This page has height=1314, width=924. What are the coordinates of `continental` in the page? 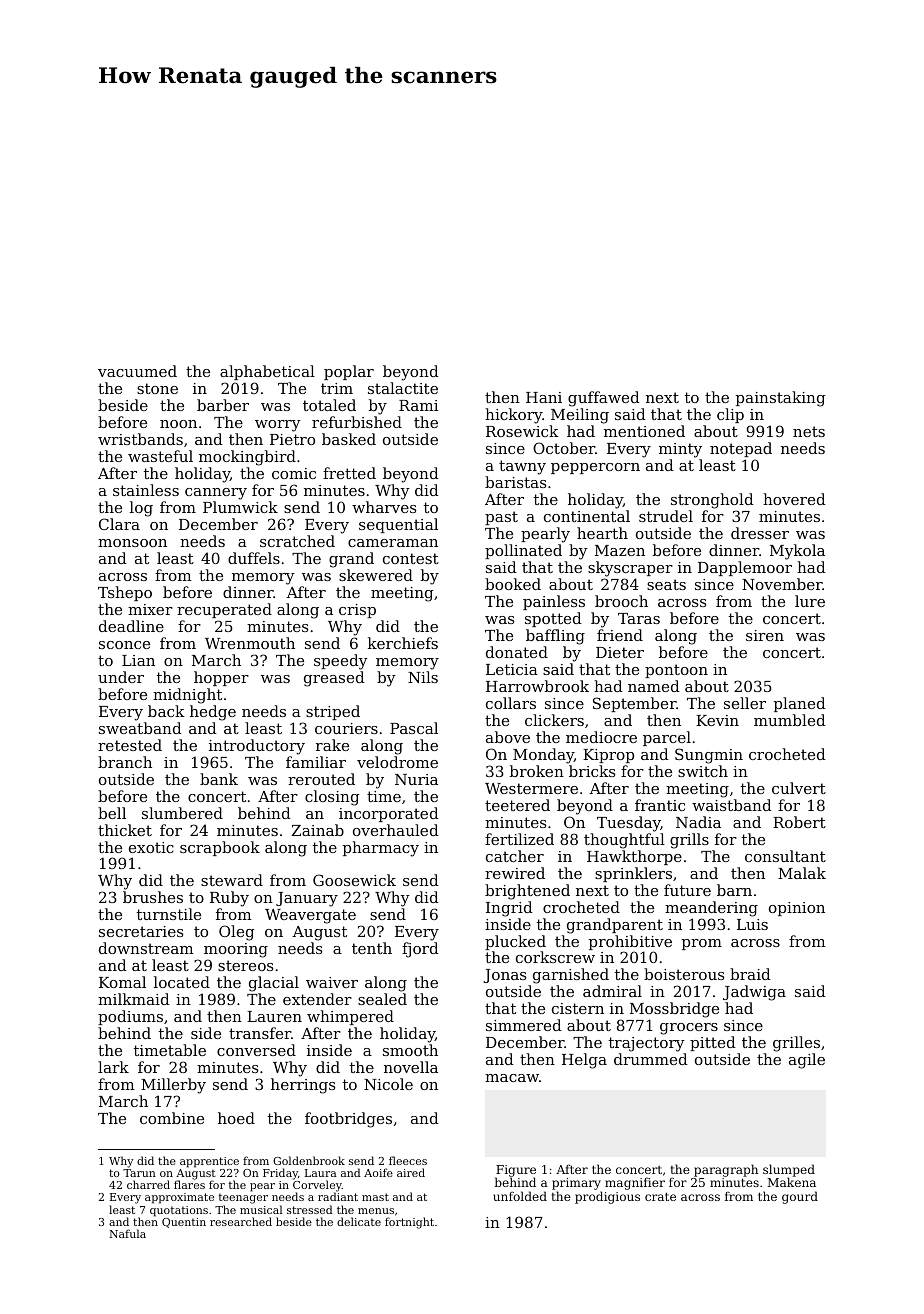 It's located at (587, 516).
